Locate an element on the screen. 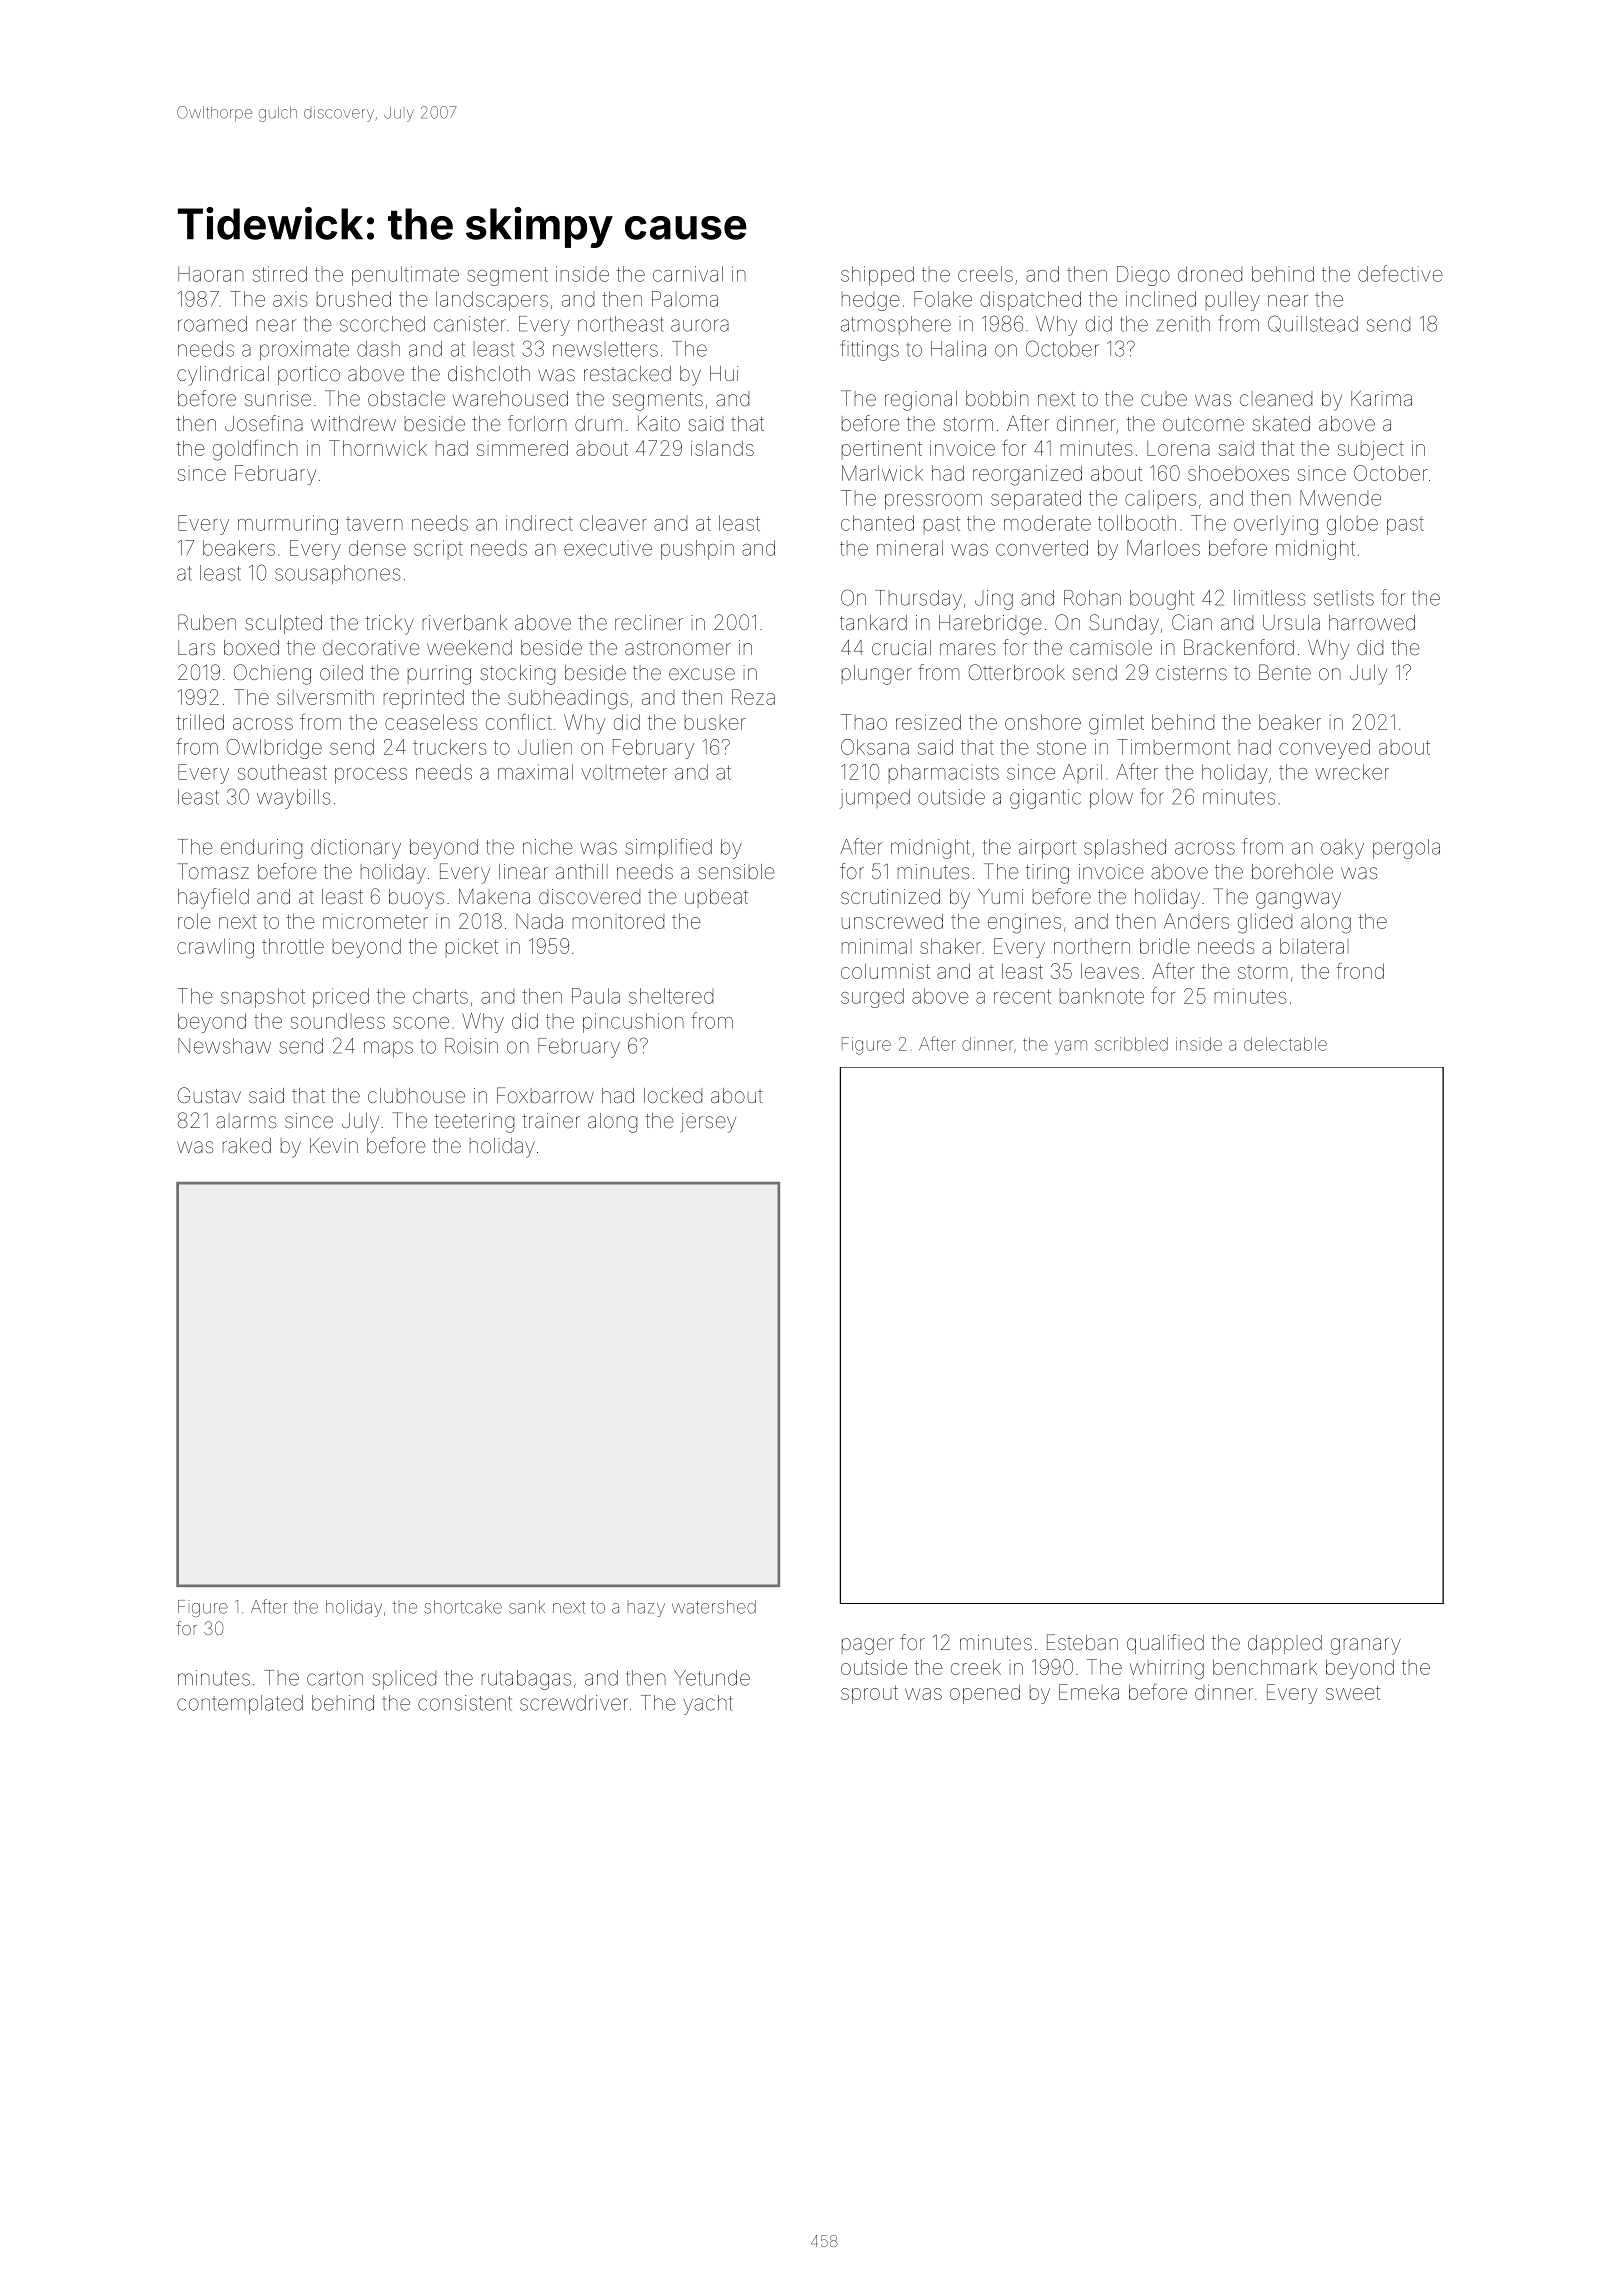  shortcake is located at coordinates (463, 1607).
